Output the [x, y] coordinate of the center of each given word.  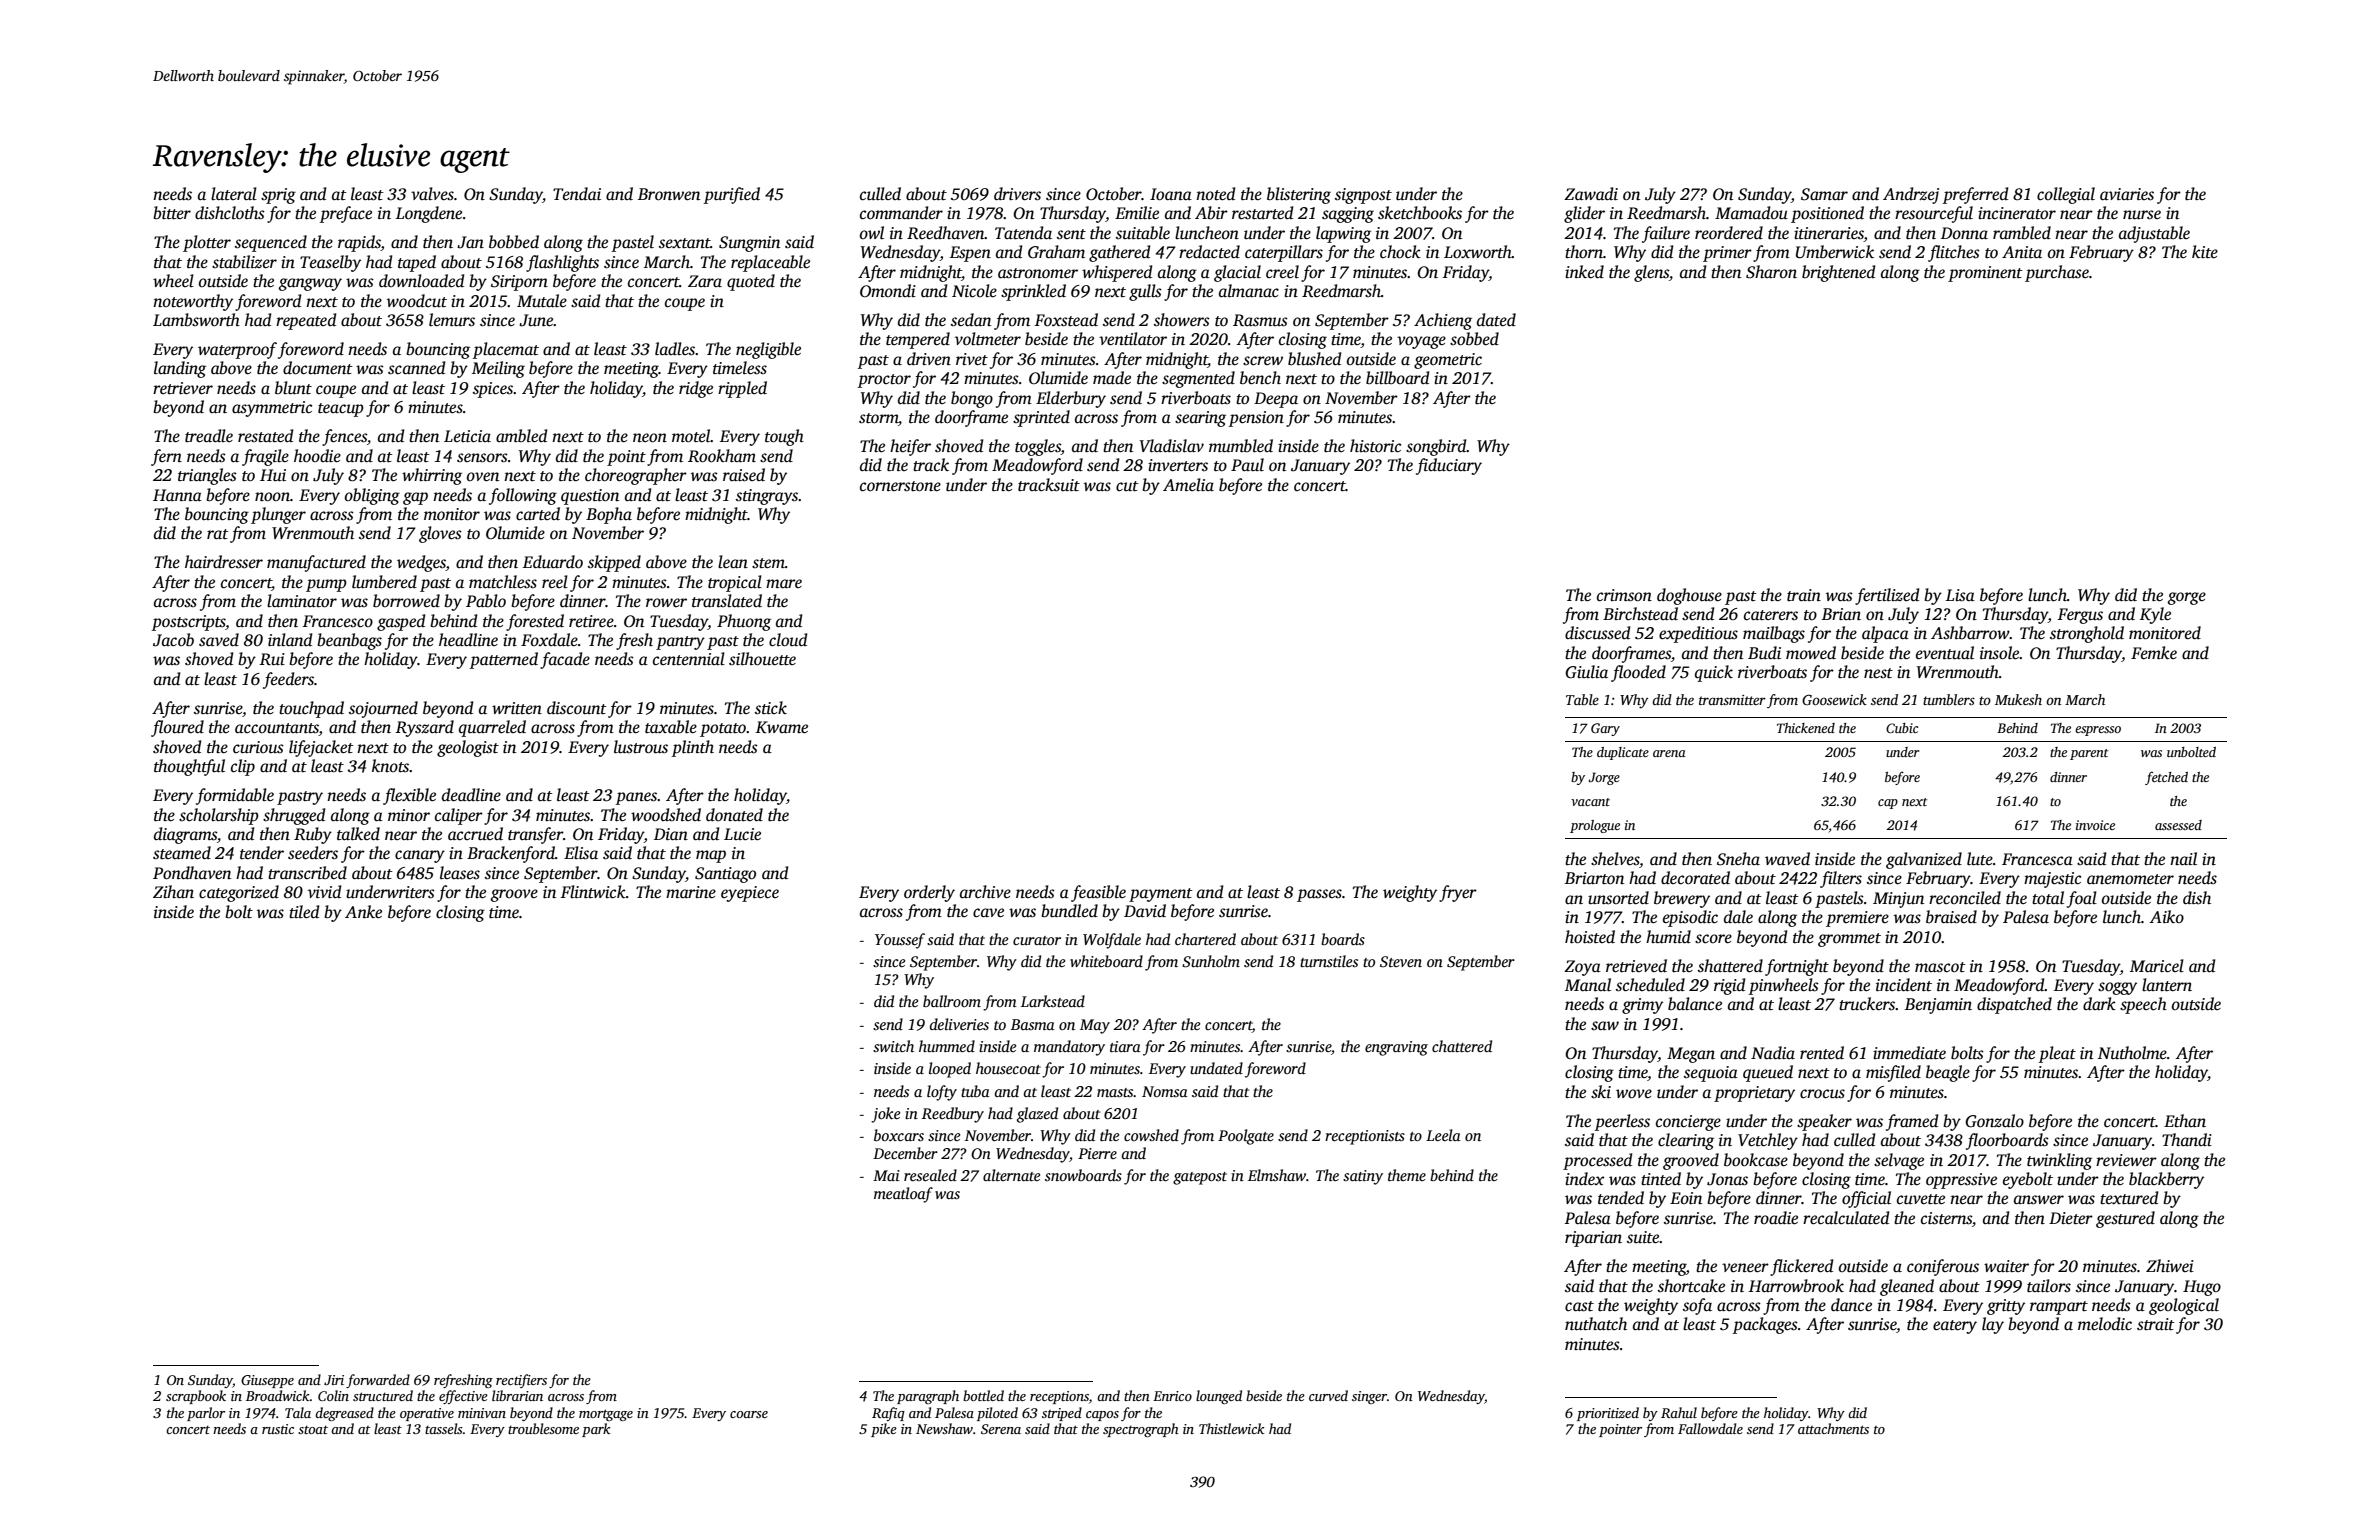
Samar [1824, 194]
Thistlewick [1232, 1428]
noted [1215, 194]
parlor [206, 1414]
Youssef [900, 941]
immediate [1909, 1053]
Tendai [577, 194]
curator [1037, 940]
